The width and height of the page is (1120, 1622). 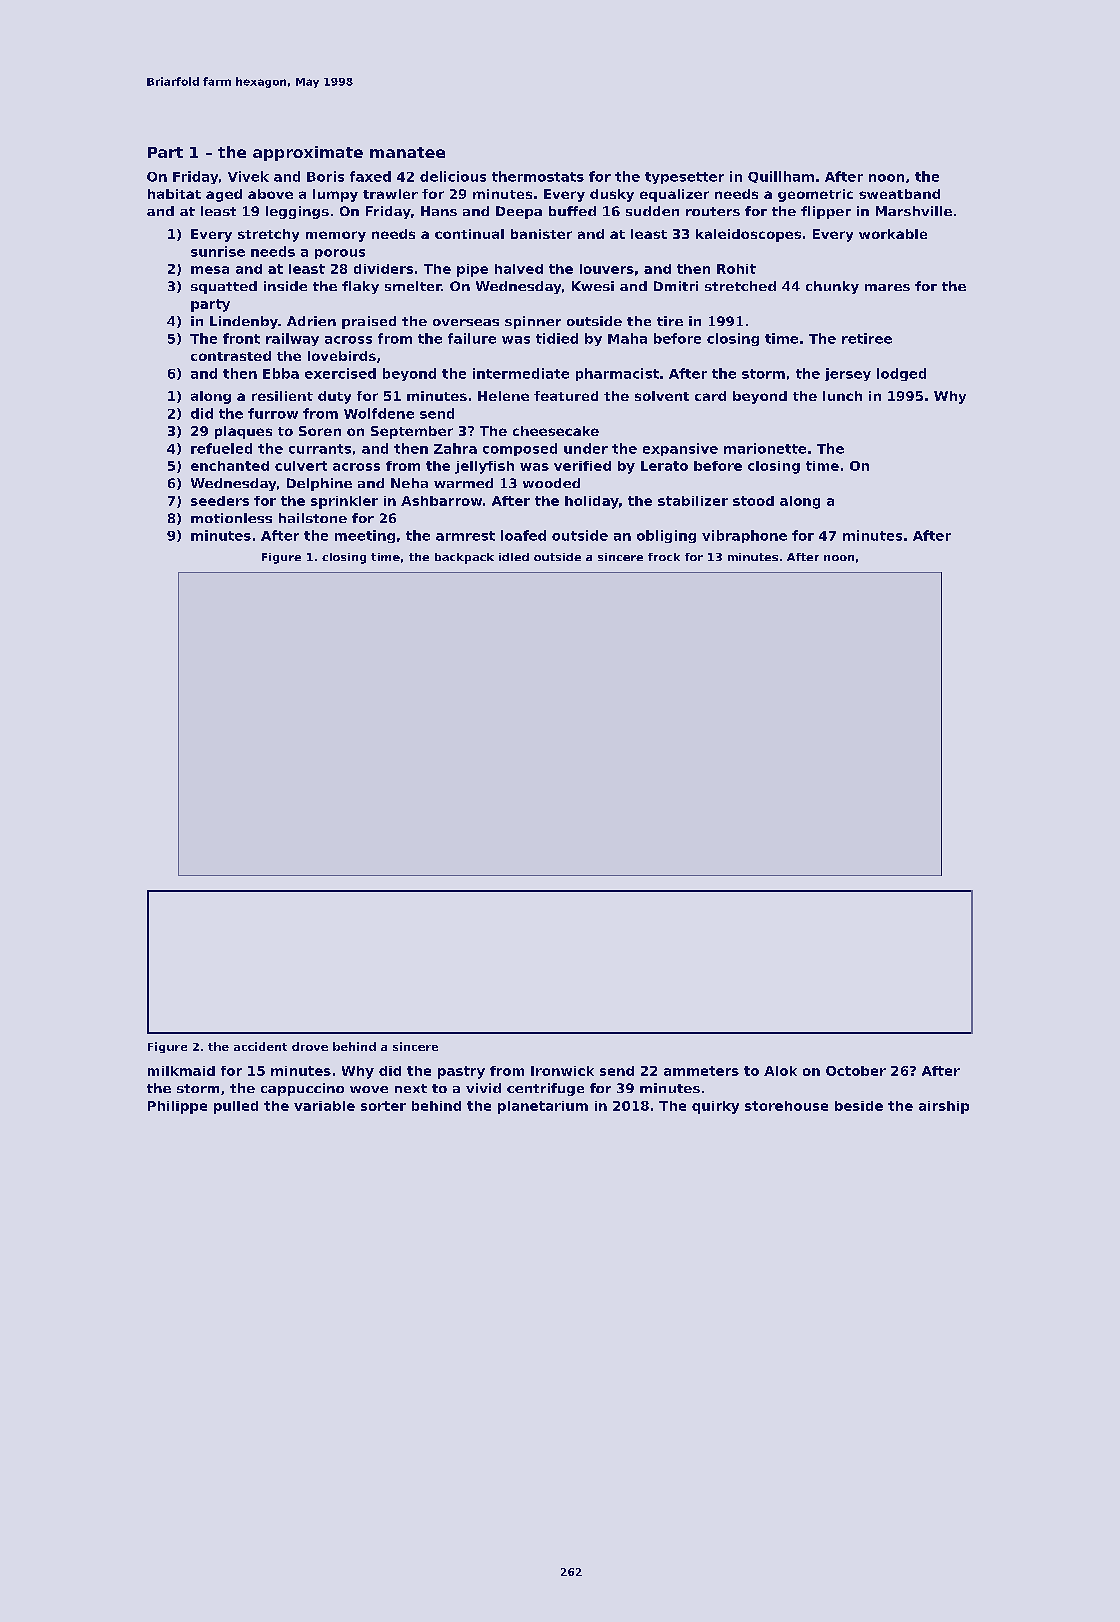 What do you see at coordinates (781, 177) in the page?
I see `Quillham` at bounding box center [781, 177].
